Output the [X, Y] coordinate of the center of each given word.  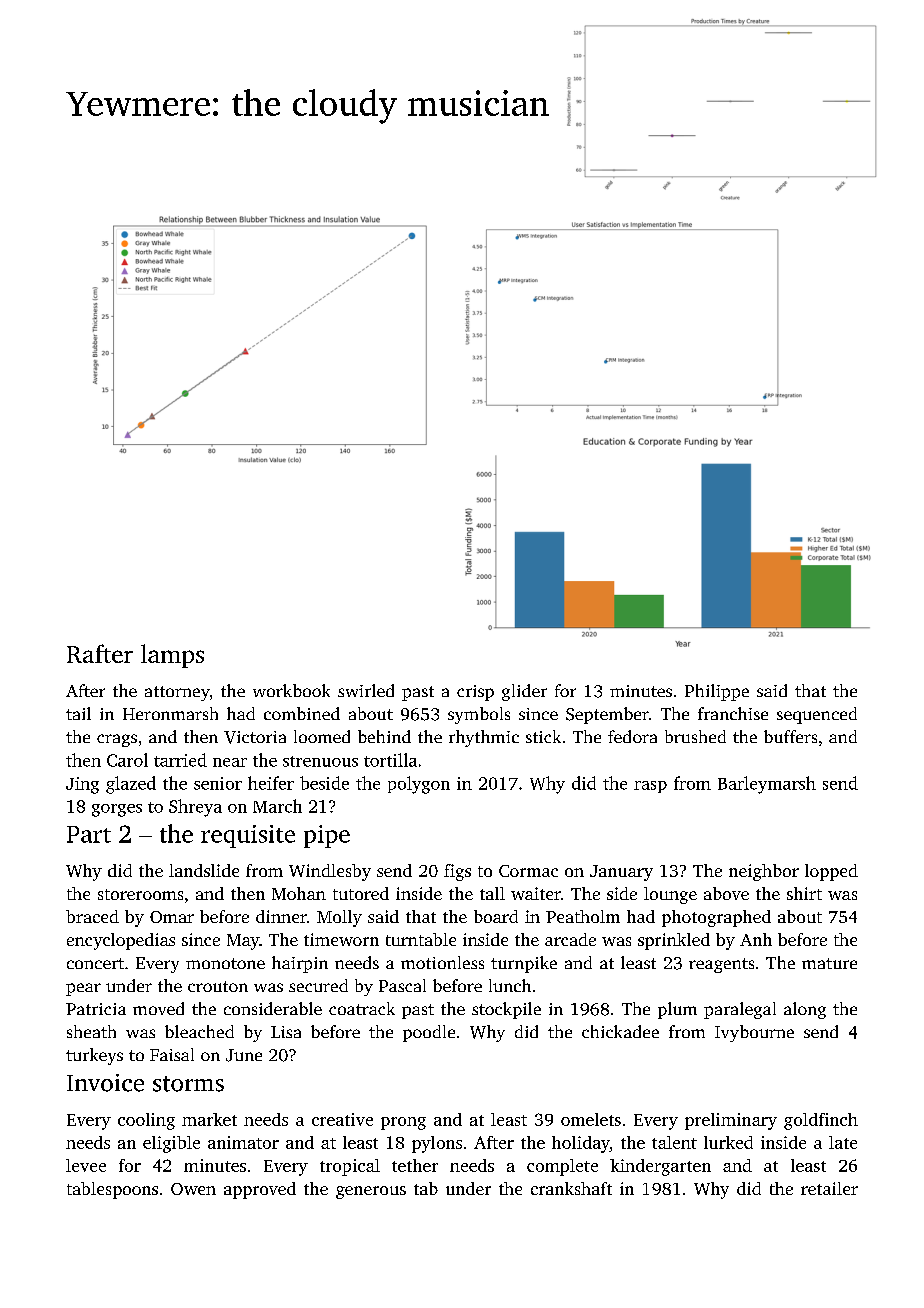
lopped [831, 872]
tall [492, 893]
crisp [475, 693]
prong [403, 1123]
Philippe [717, 692]
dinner [281, 916]
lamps [172, 656]
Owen [193, 1189]
